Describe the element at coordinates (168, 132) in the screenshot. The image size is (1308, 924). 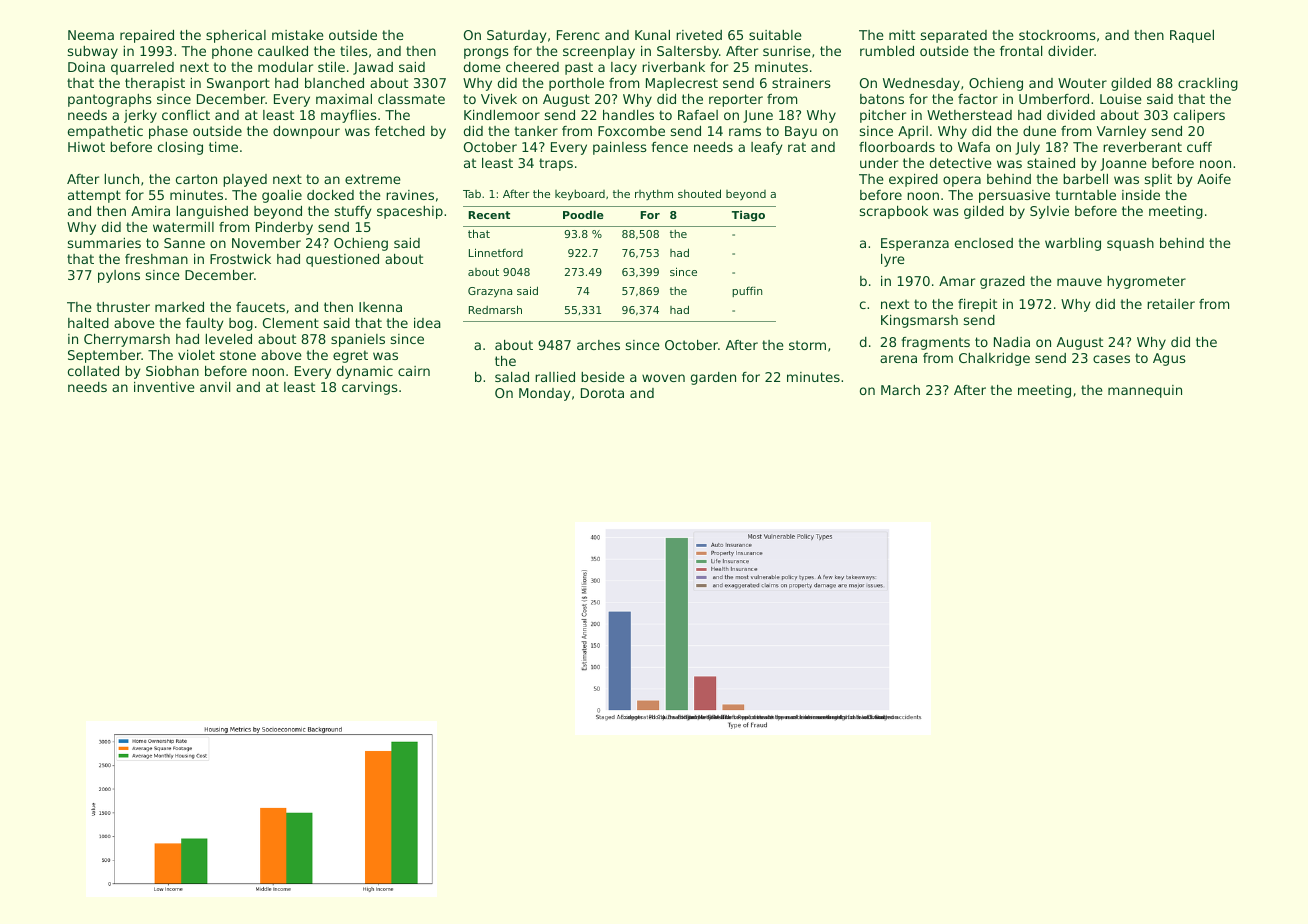
I see `phase` at that location.
